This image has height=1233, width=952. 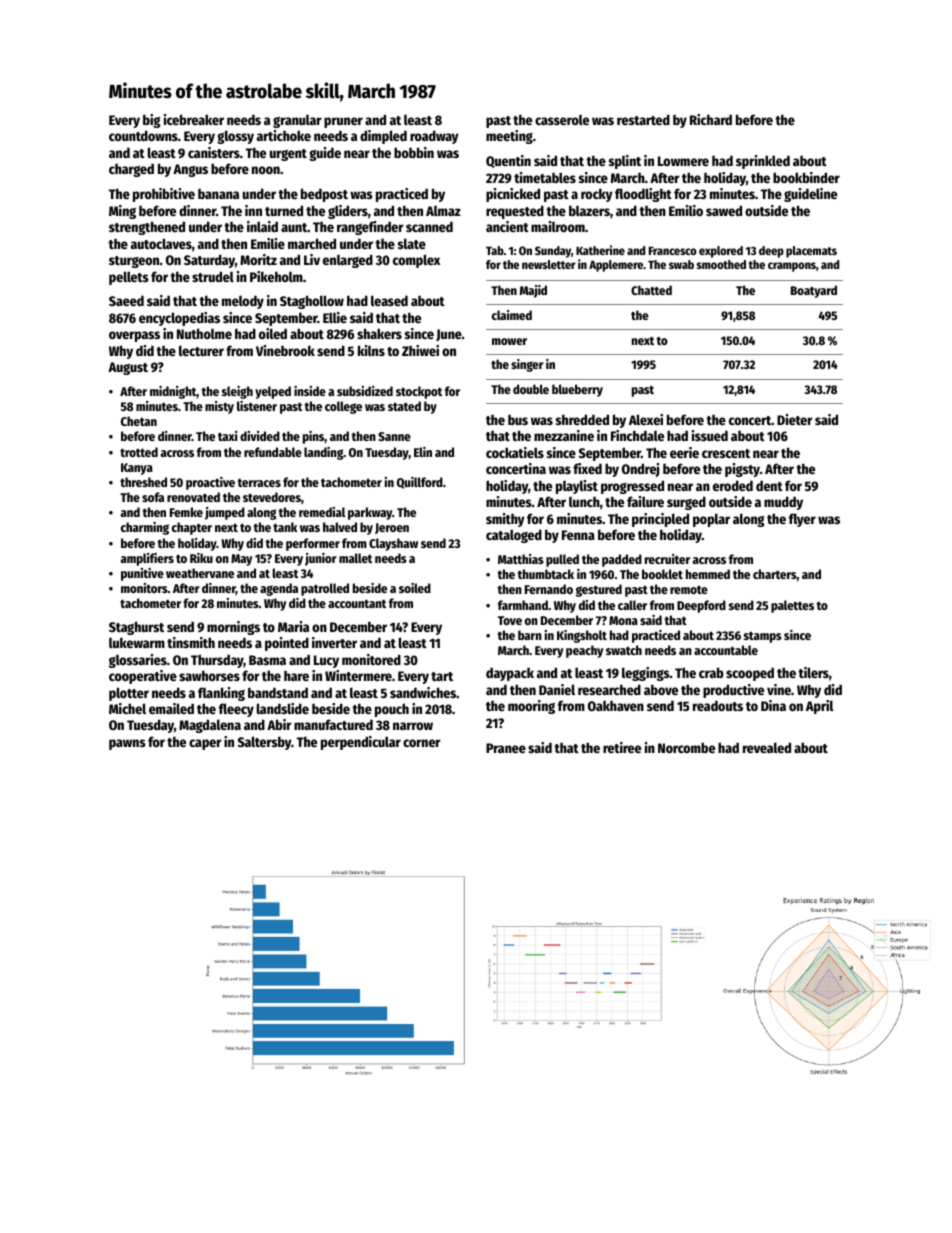 I want to click on Richard, so click(x=711, y=119).
